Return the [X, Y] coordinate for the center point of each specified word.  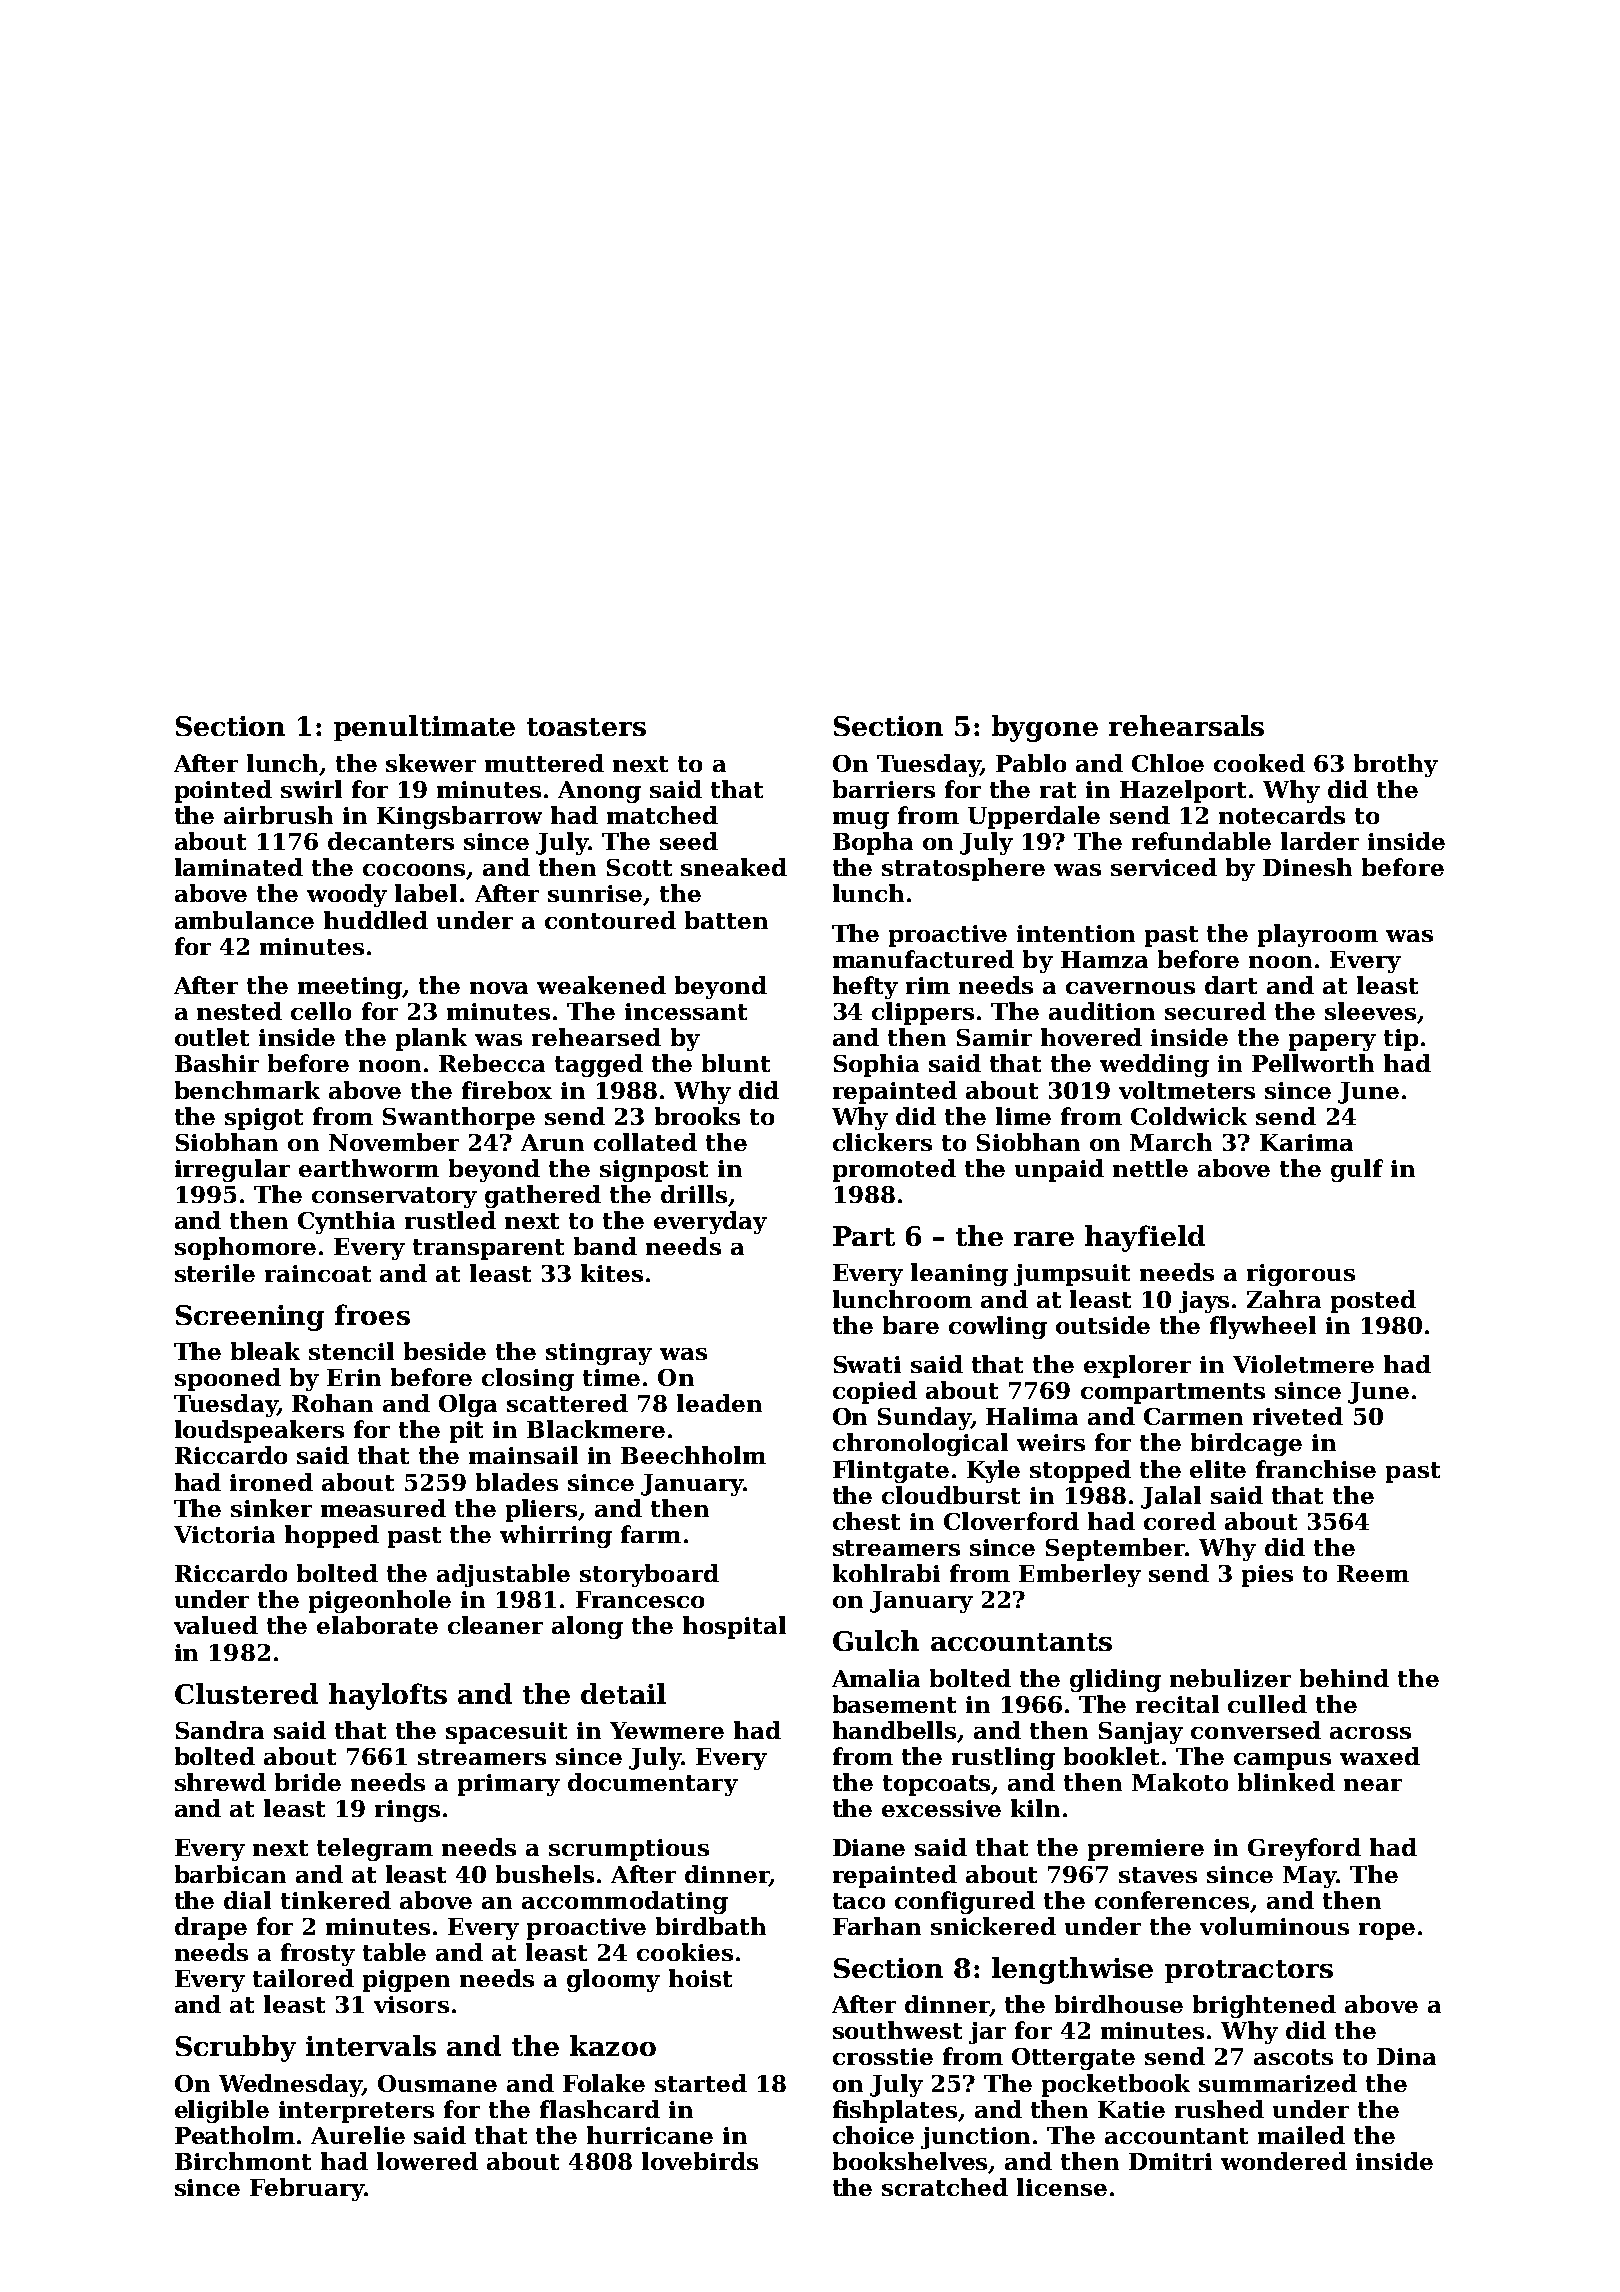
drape [211, 1928]
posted [1373, 1301]
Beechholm [693, 1455]
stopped [1080, 1471]
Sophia [876, 1065]
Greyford [1304, 1849]
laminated [239, 867]
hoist [700, 1978]
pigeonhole [380, 1601]
